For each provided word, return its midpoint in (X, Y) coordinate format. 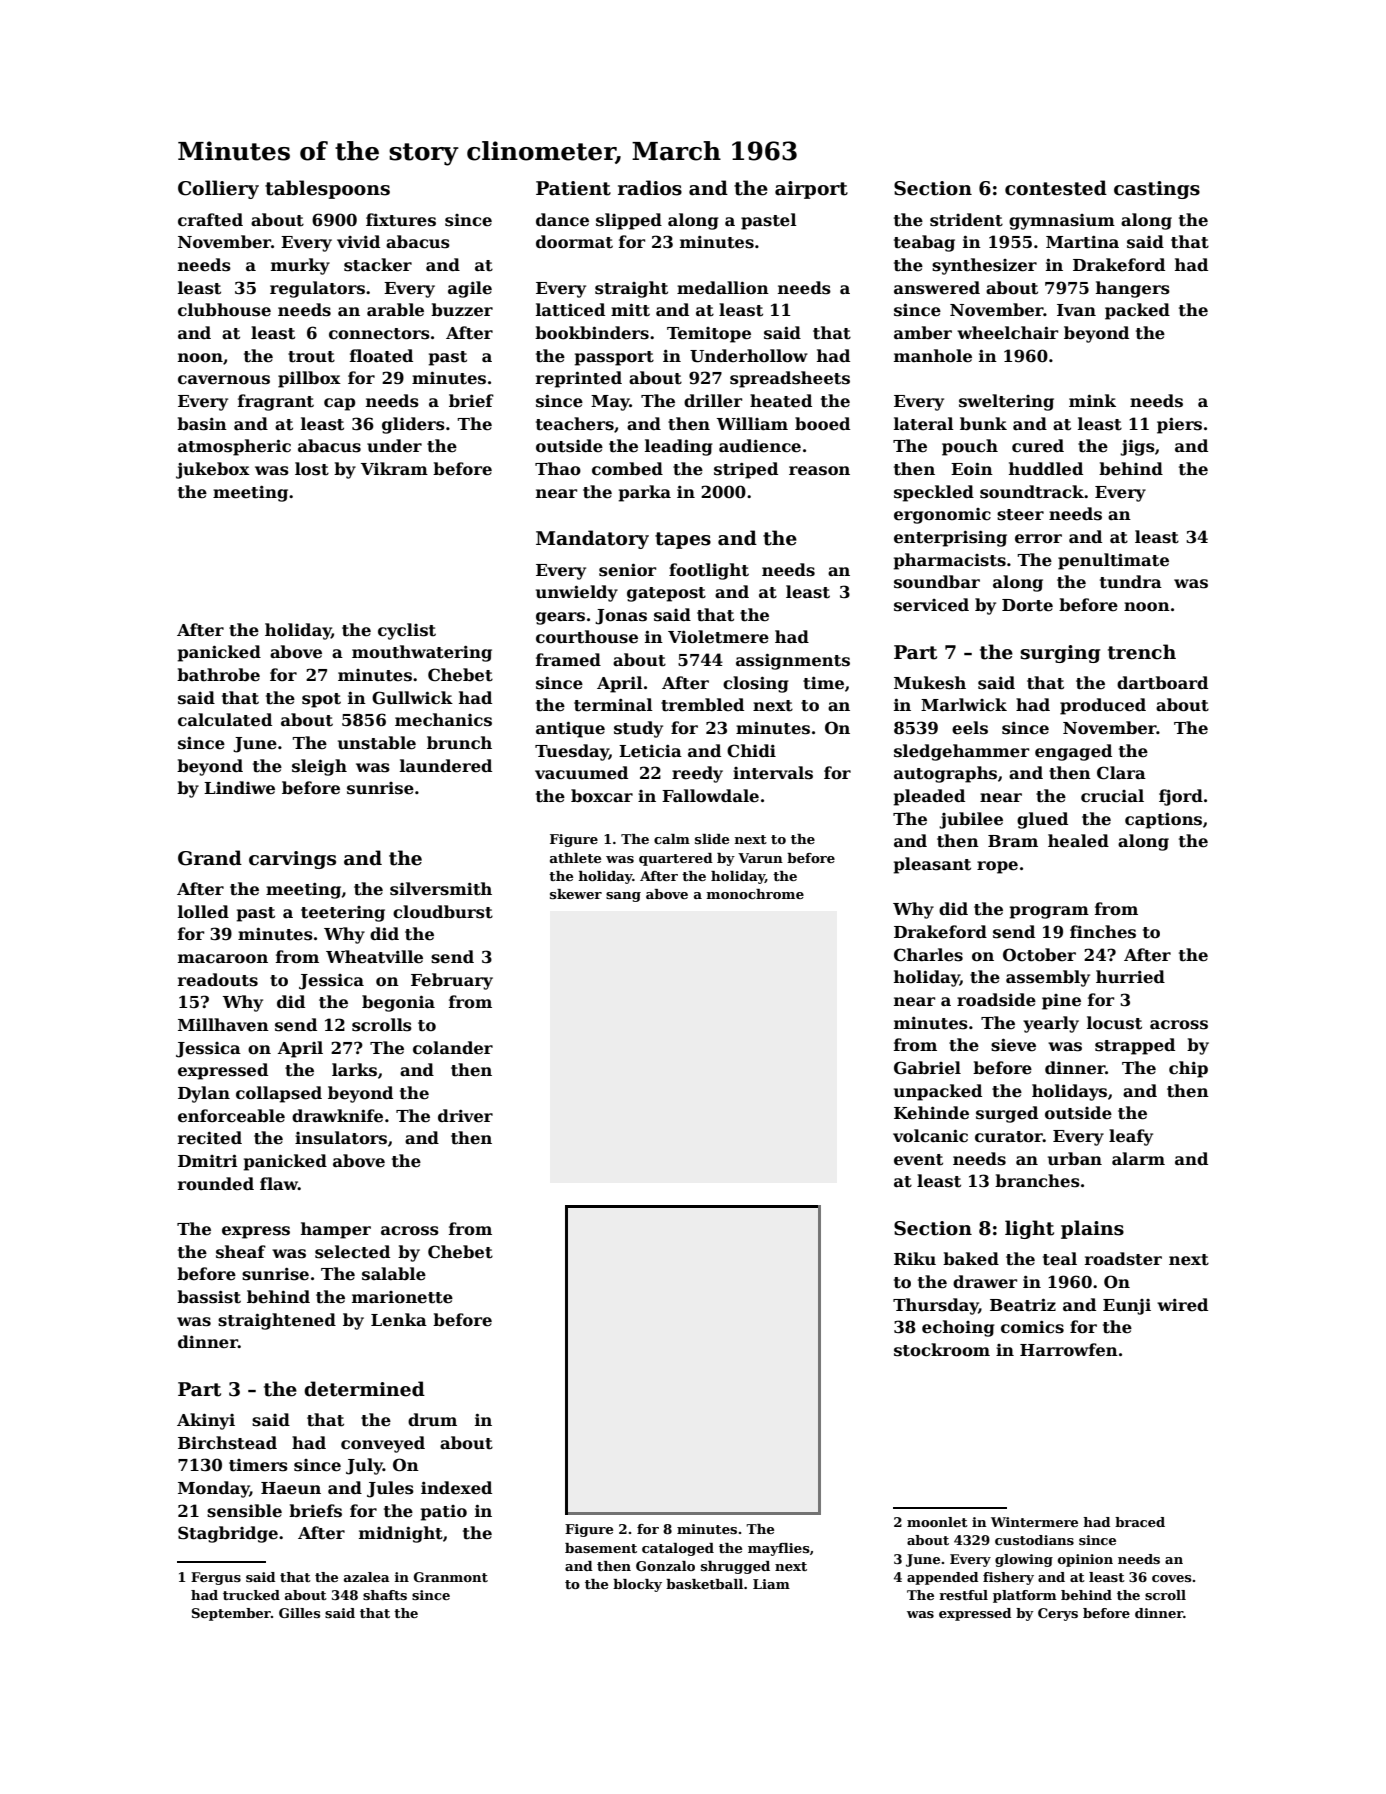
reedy (697, 774)
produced (1103, 706)
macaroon (223, 959)
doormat (574, 241)
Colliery (218, 189)
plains (1092, 1229)
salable (394, 1274)
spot (321, 700)
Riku (915, 1258)
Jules (390, 1489)
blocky (637, 1585)
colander (453, 1048)
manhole (933, 356)
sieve (1013, 1045)
